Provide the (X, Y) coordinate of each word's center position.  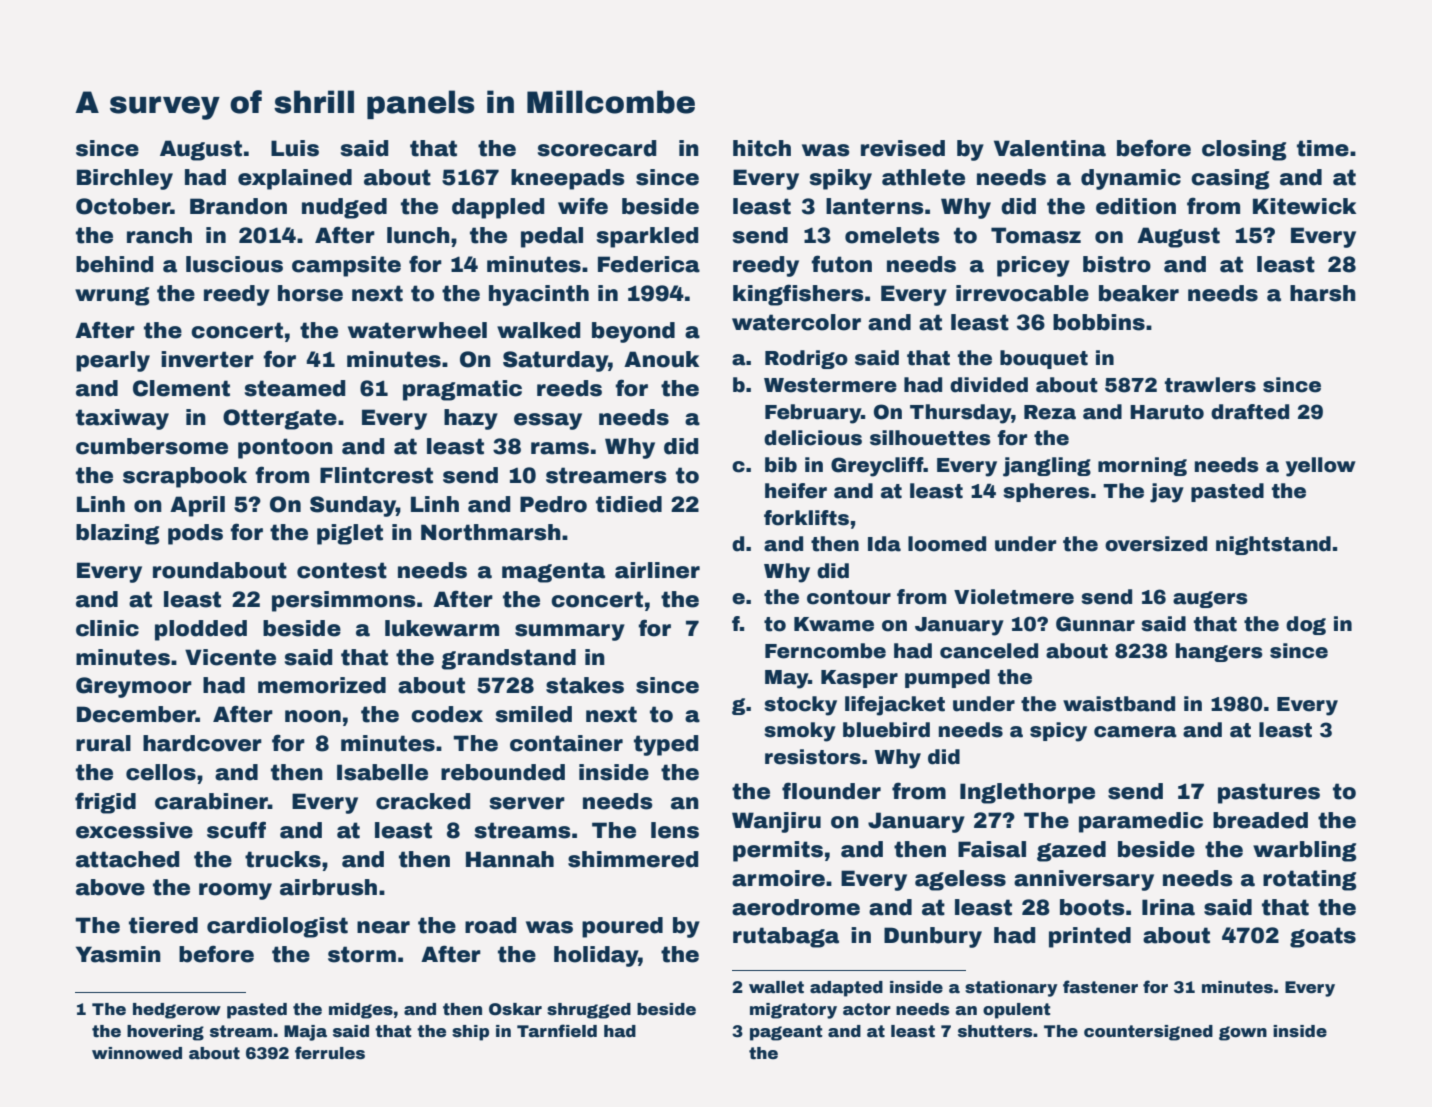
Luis (295, 148)
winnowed (137, 1053)
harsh (1323, 293)
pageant (786, 1033)
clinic (107, 628)
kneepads (568, 179)
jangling (1047, 467)
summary (570, 632)
